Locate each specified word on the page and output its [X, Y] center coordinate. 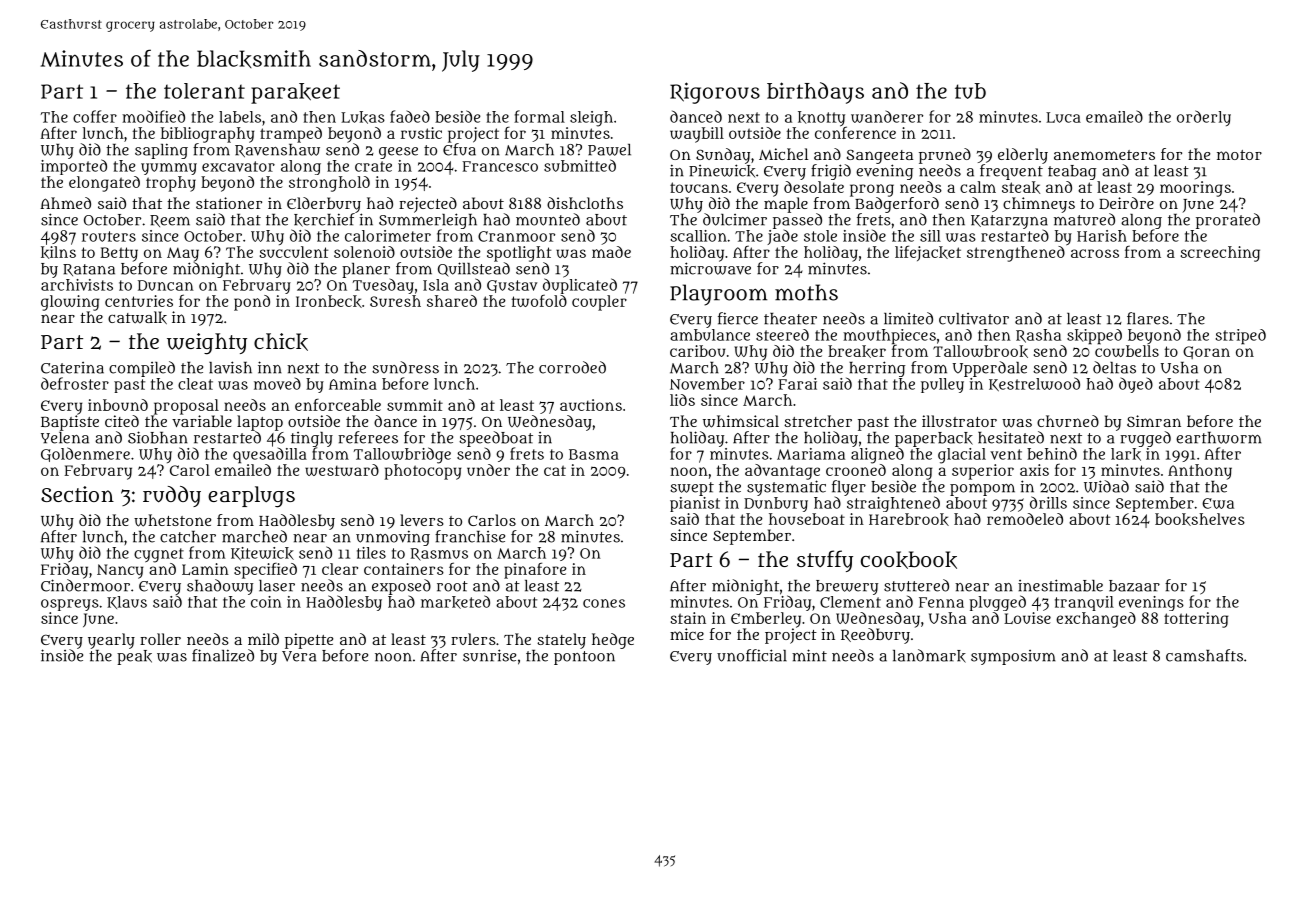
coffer [95, 116]
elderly [1023, 156]
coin [266, 602]
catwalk [137, 317]
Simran [1154, 421]
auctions [591, 405]
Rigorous [715, 93]
